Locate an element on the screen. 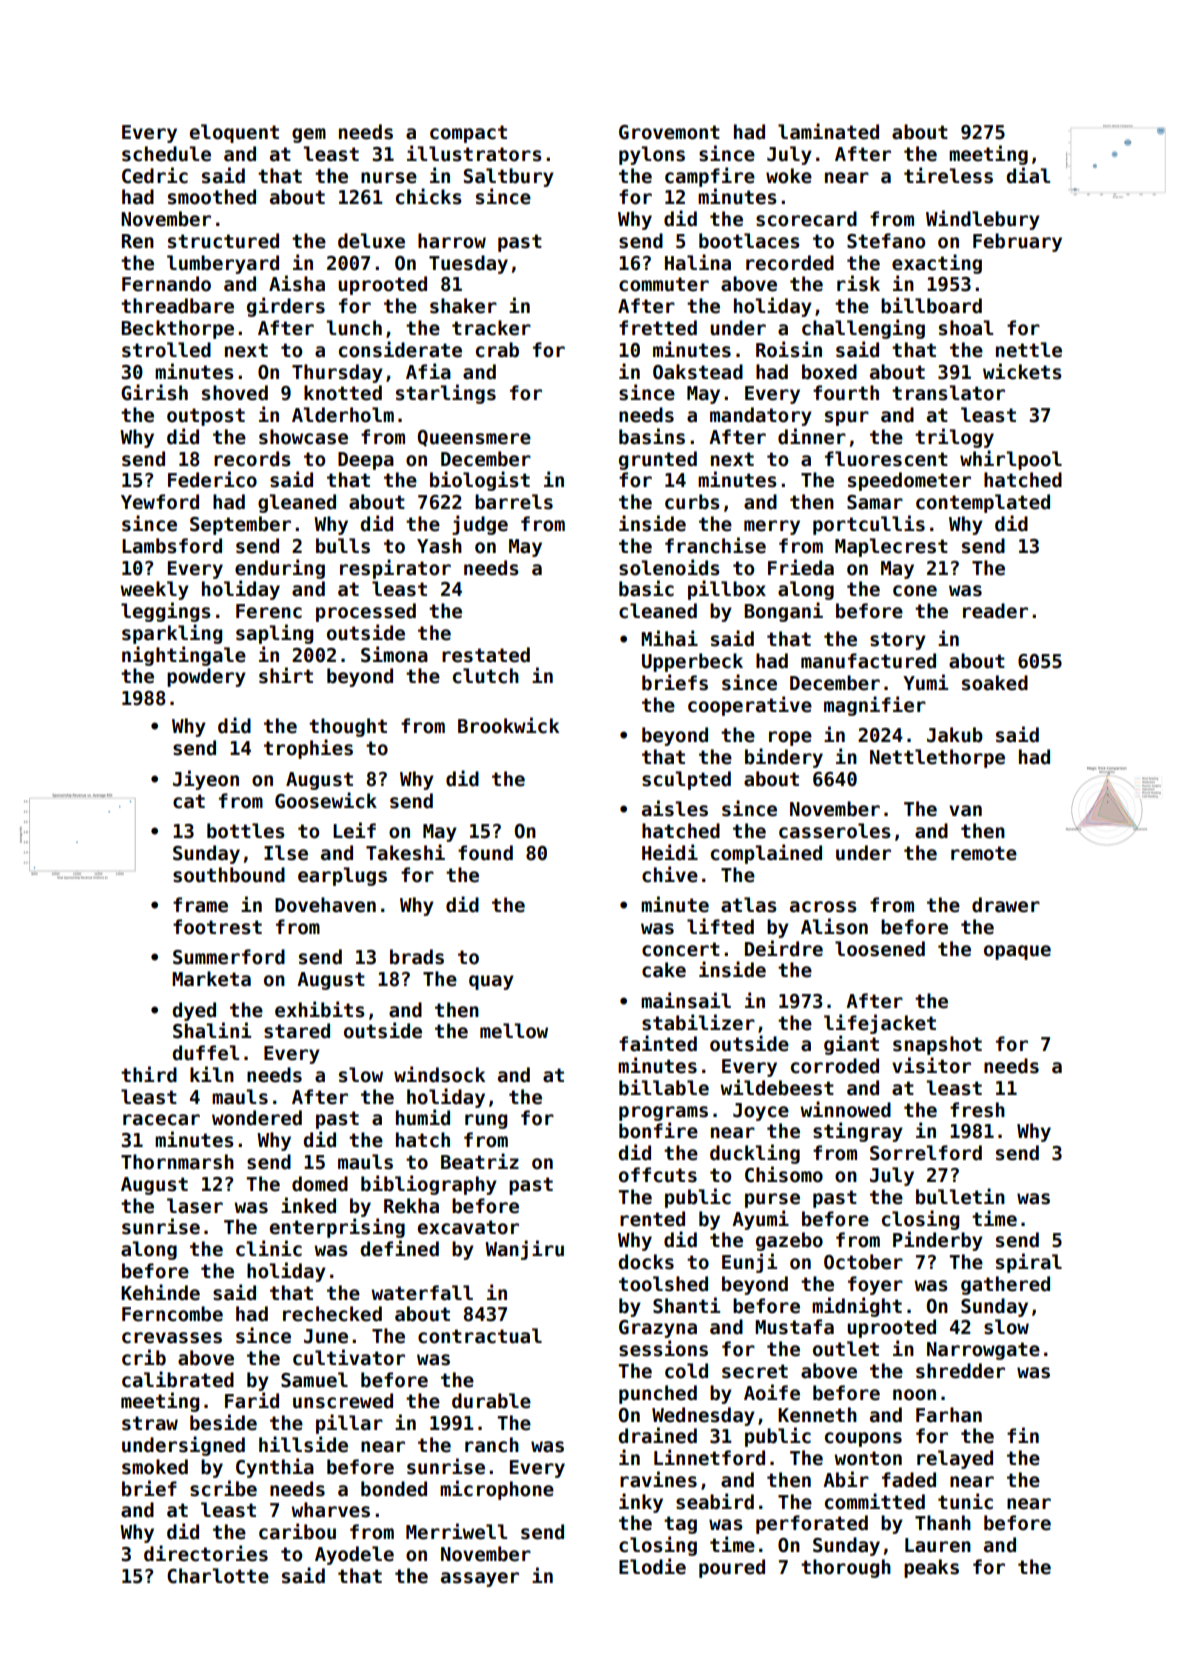  campfire is located at coordinates (710, 177).
